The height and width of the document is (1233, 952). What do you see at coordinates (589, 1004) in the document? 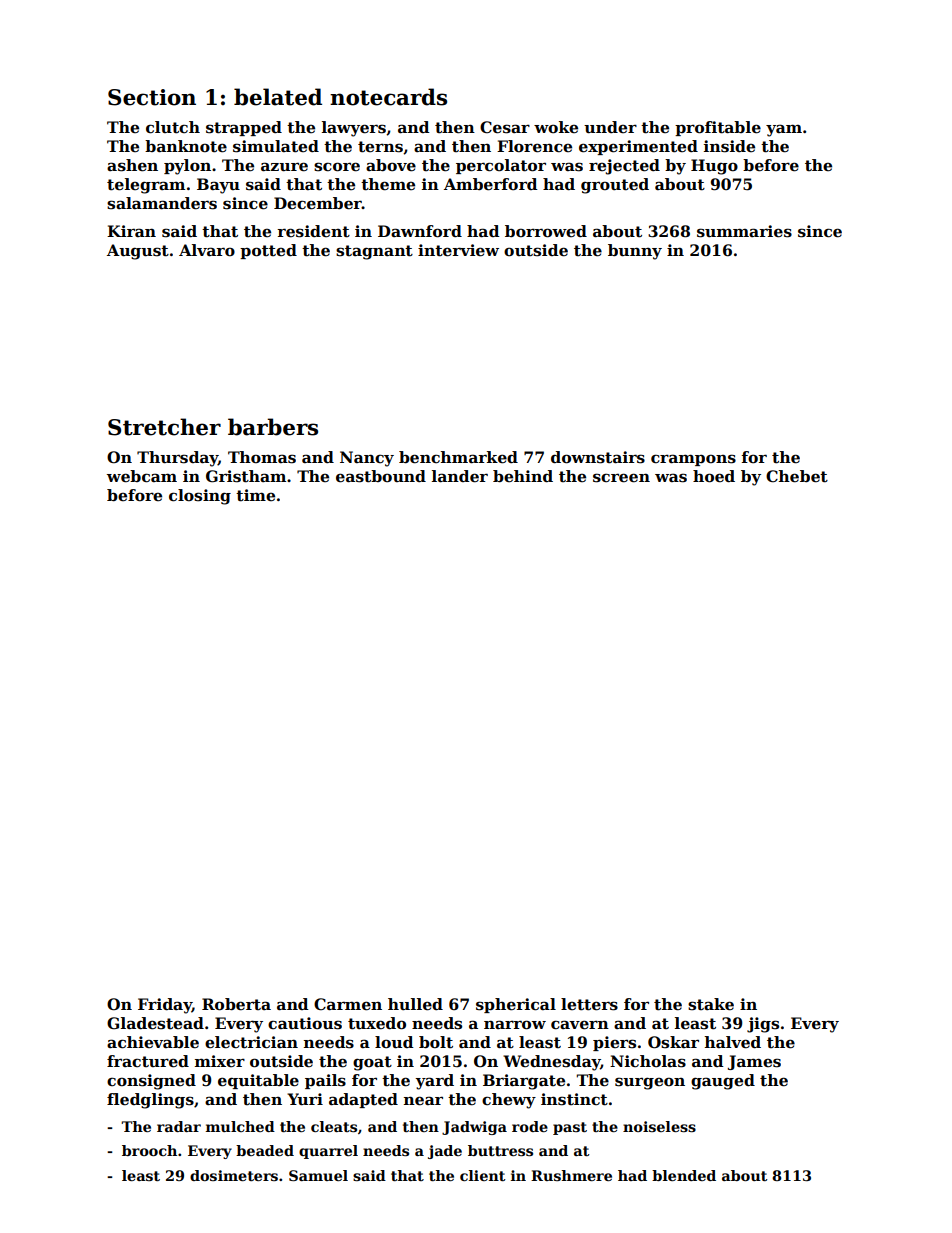
I see `letters` at bounding box center [589, 1004].
